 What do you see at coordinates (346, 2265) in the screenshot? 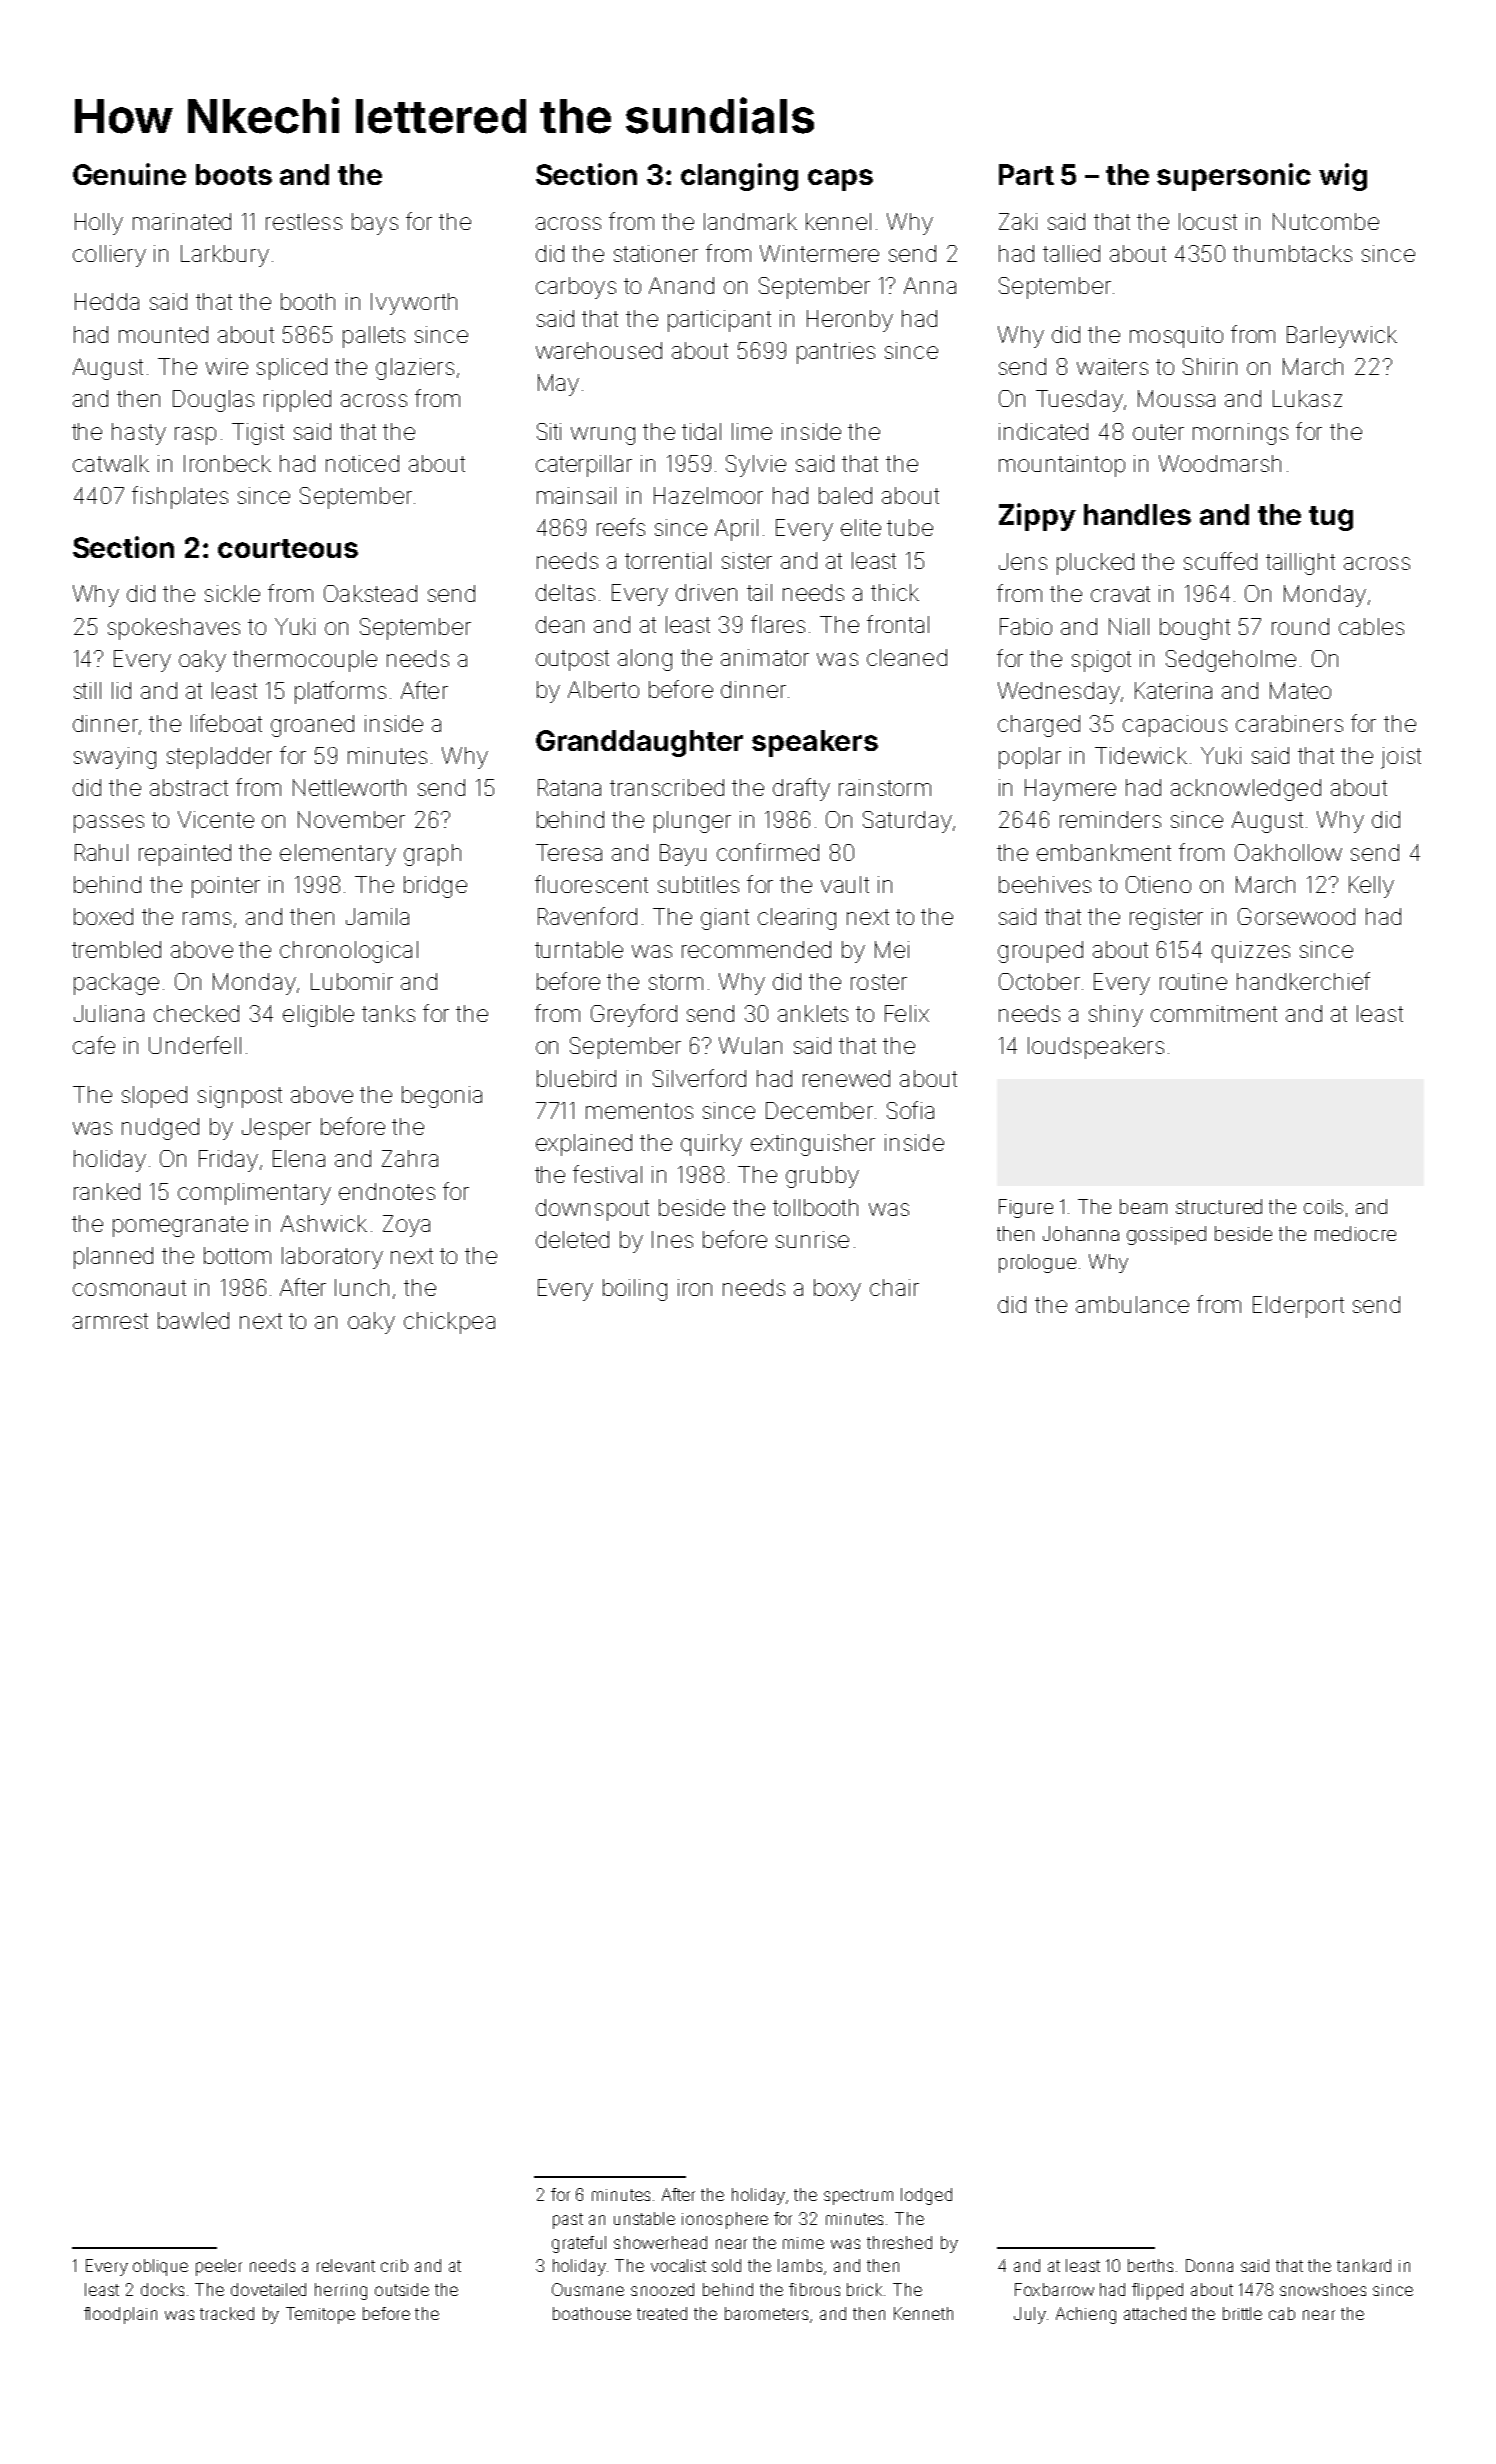
I see `relevant` at bounding box center [346, 2265].
